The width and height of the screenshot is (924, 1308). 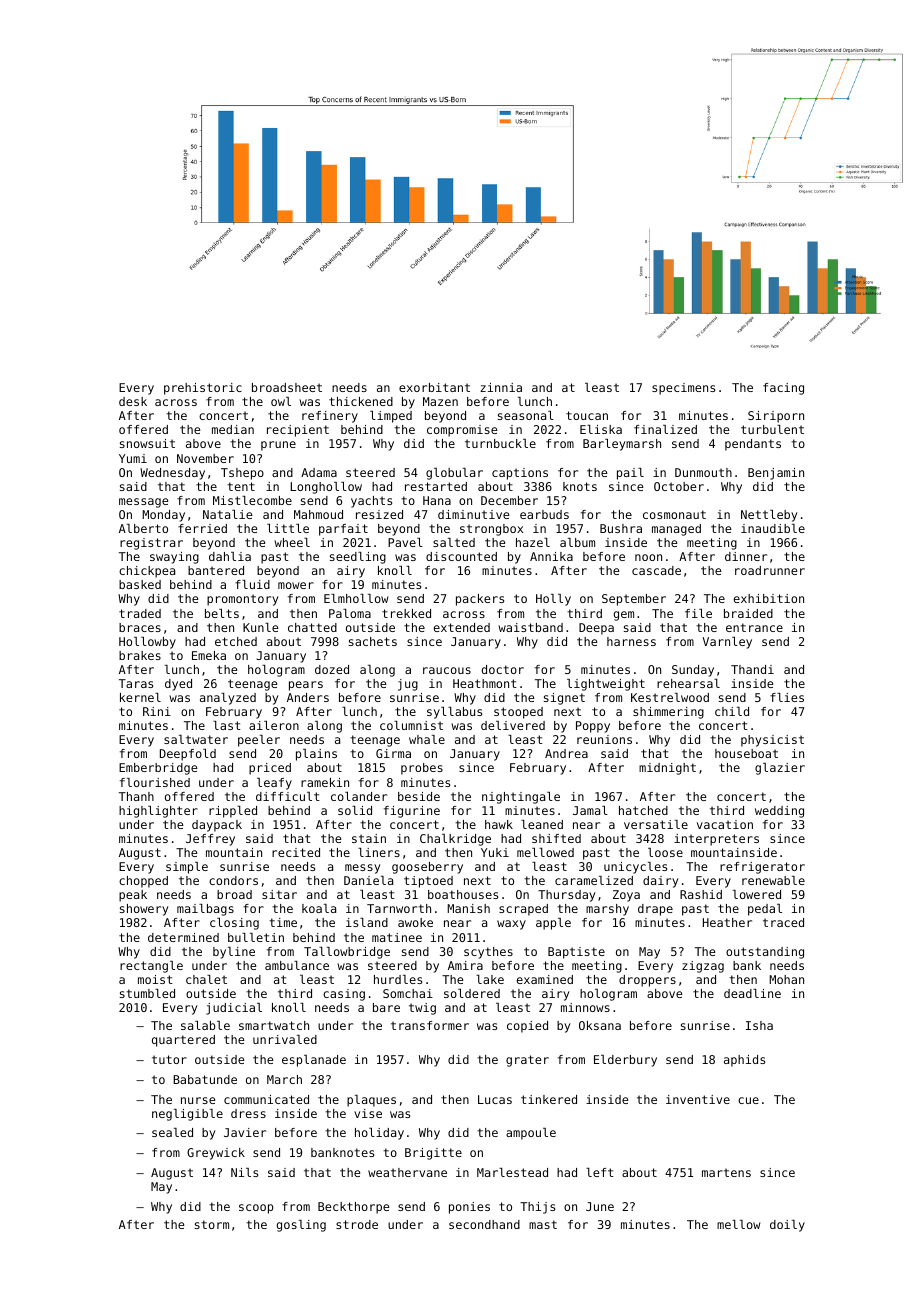 I want to click on flourished, so click(x=155, y=782).
